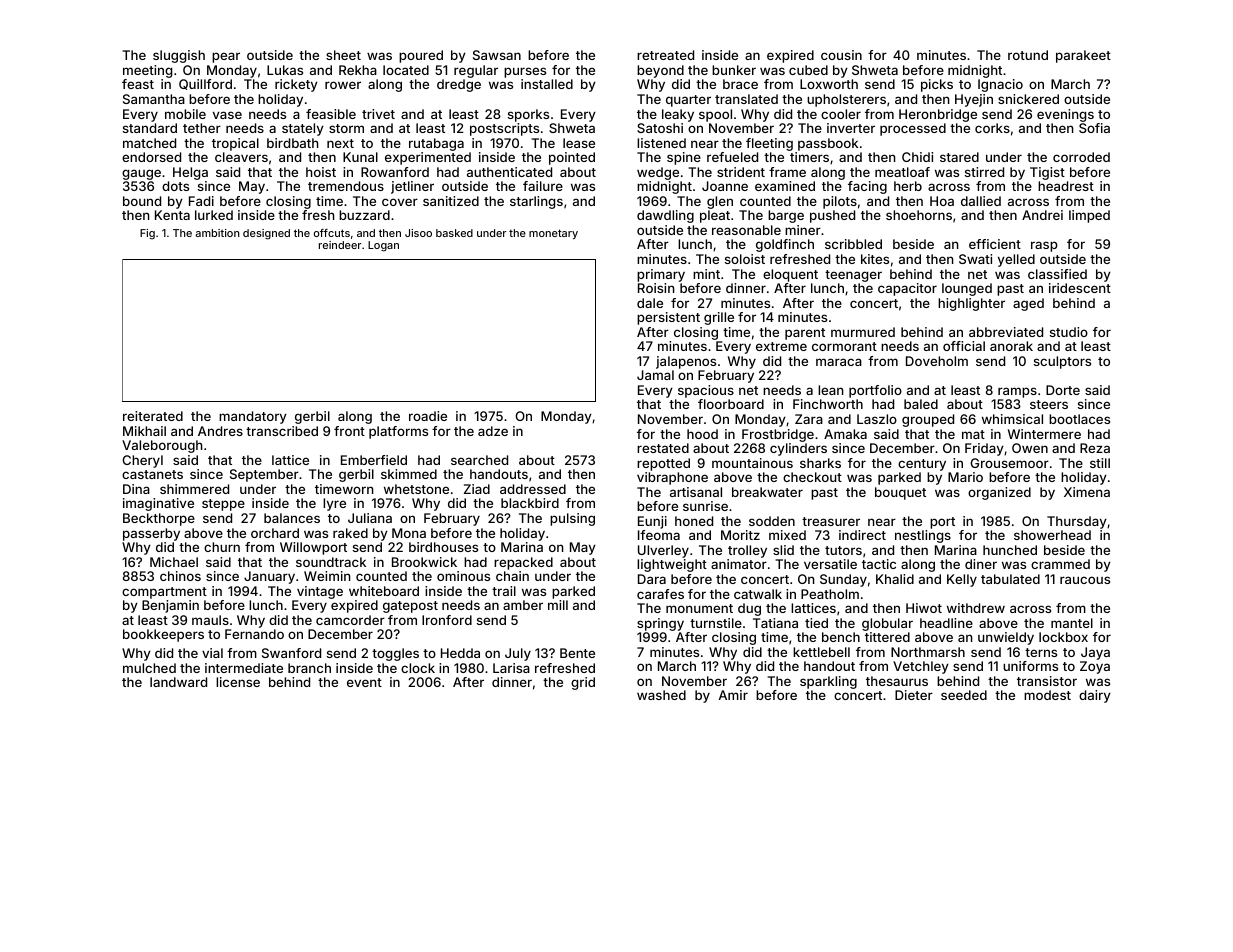 The image size is (1233, 952). I want to click on failure, so click(543, 186).
